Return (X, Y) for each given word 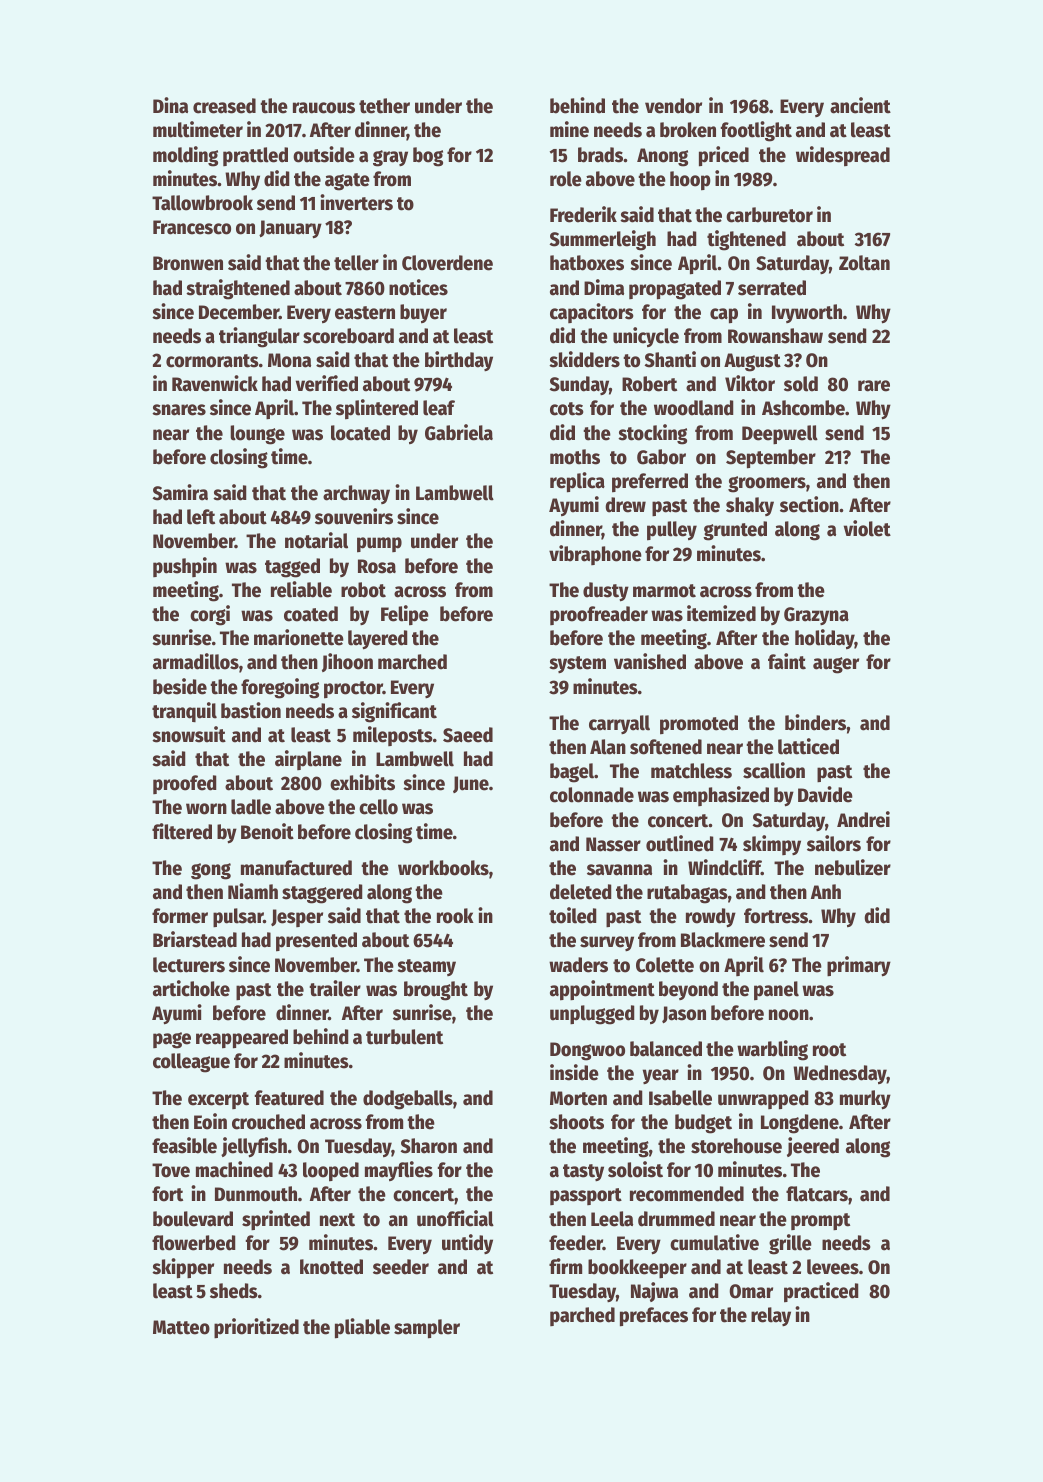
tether (384, 106)
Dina (170, 105)
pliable (362, 1328)
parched (582, 1316)
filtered (182, 831)
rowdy (711, 918)
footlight (756, 131)
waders (578, 965)
